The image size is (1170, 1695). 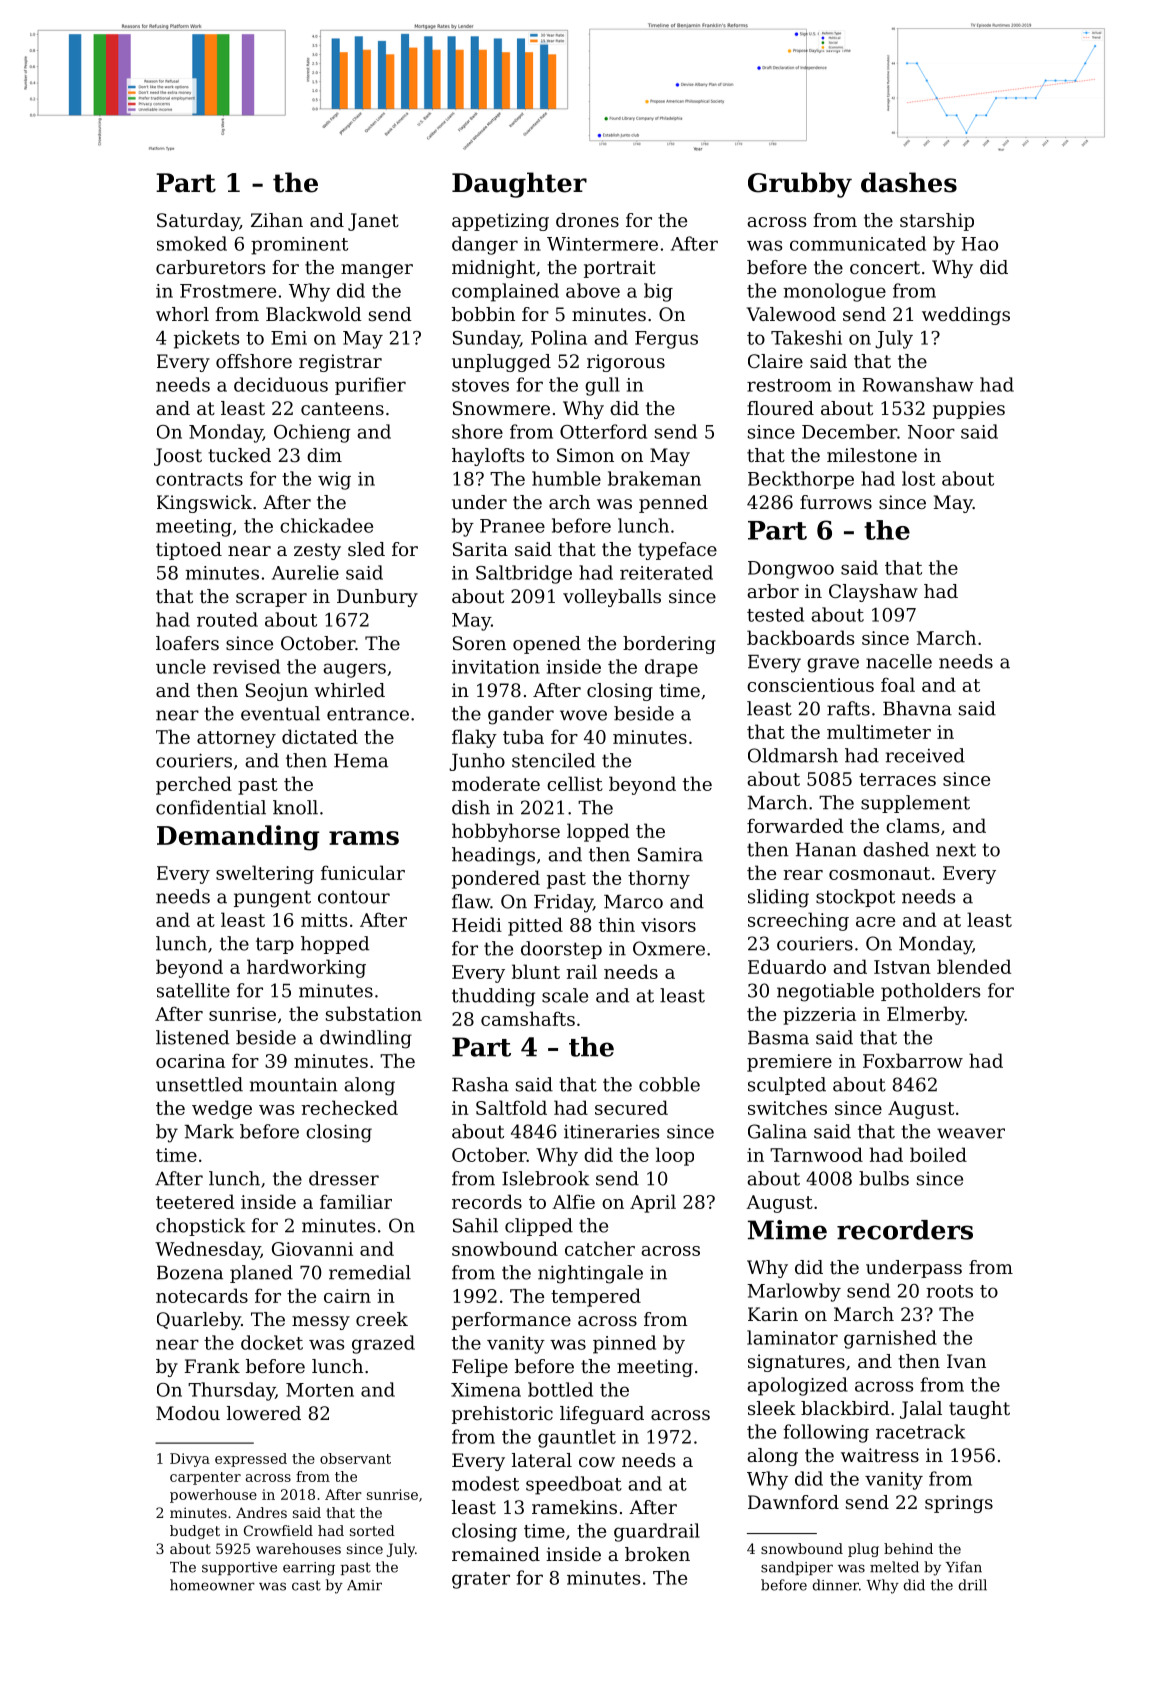 I want to click on Daughter, so click(x=519, y=185).
